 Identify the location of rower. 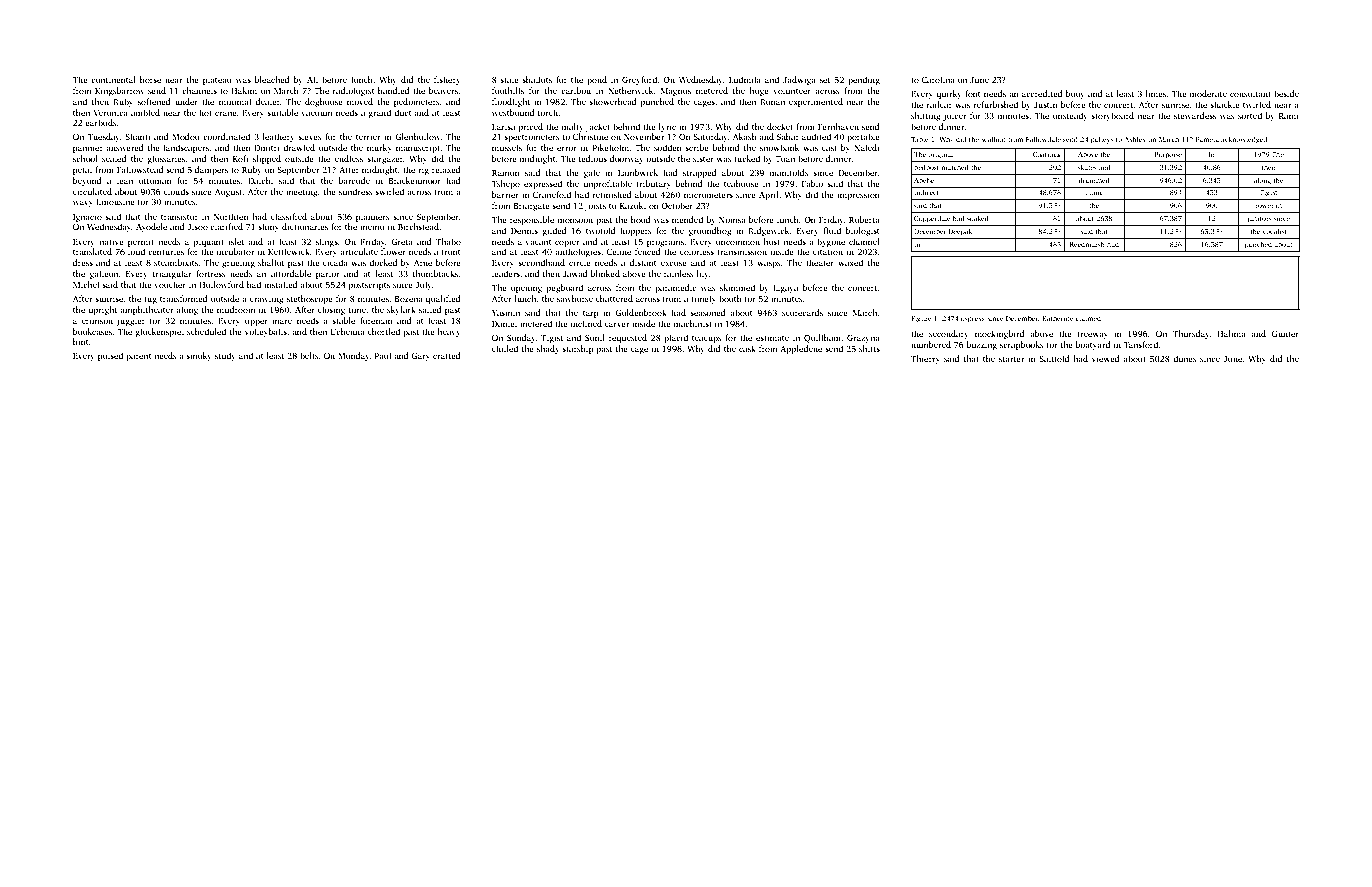
(1264, 206).
